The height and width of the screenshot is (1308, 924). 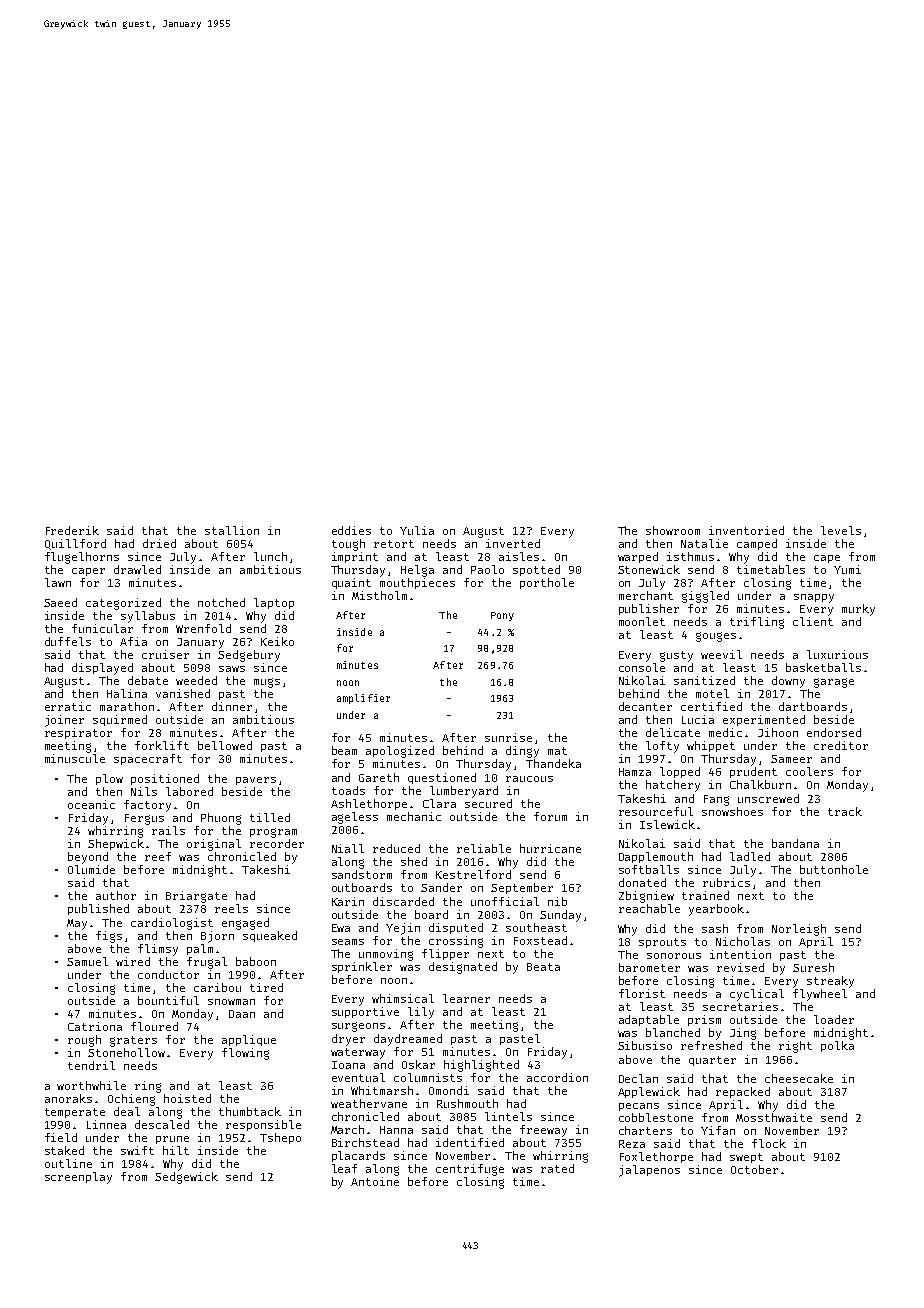 I want to click on Mistholm, so click(x=379, y=595).
